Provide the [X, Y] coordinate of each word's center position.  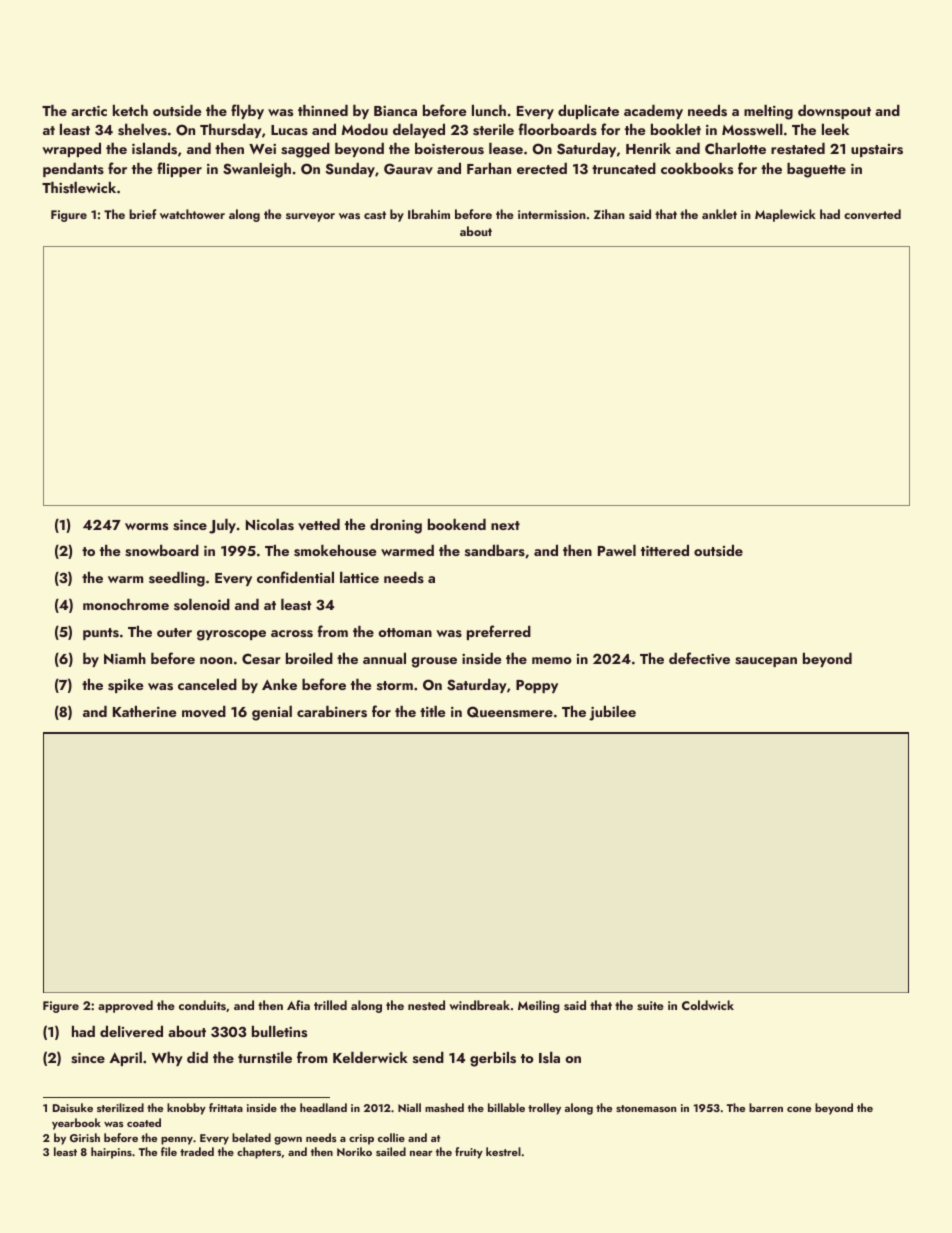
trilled [330, 1005]
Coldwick [708, 1005]
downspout [834, 112]
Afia [298, 1005]
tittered [665, 550]
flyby [247, 111]
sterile [493, 130]
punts [101, 634]
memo [552, 660]
